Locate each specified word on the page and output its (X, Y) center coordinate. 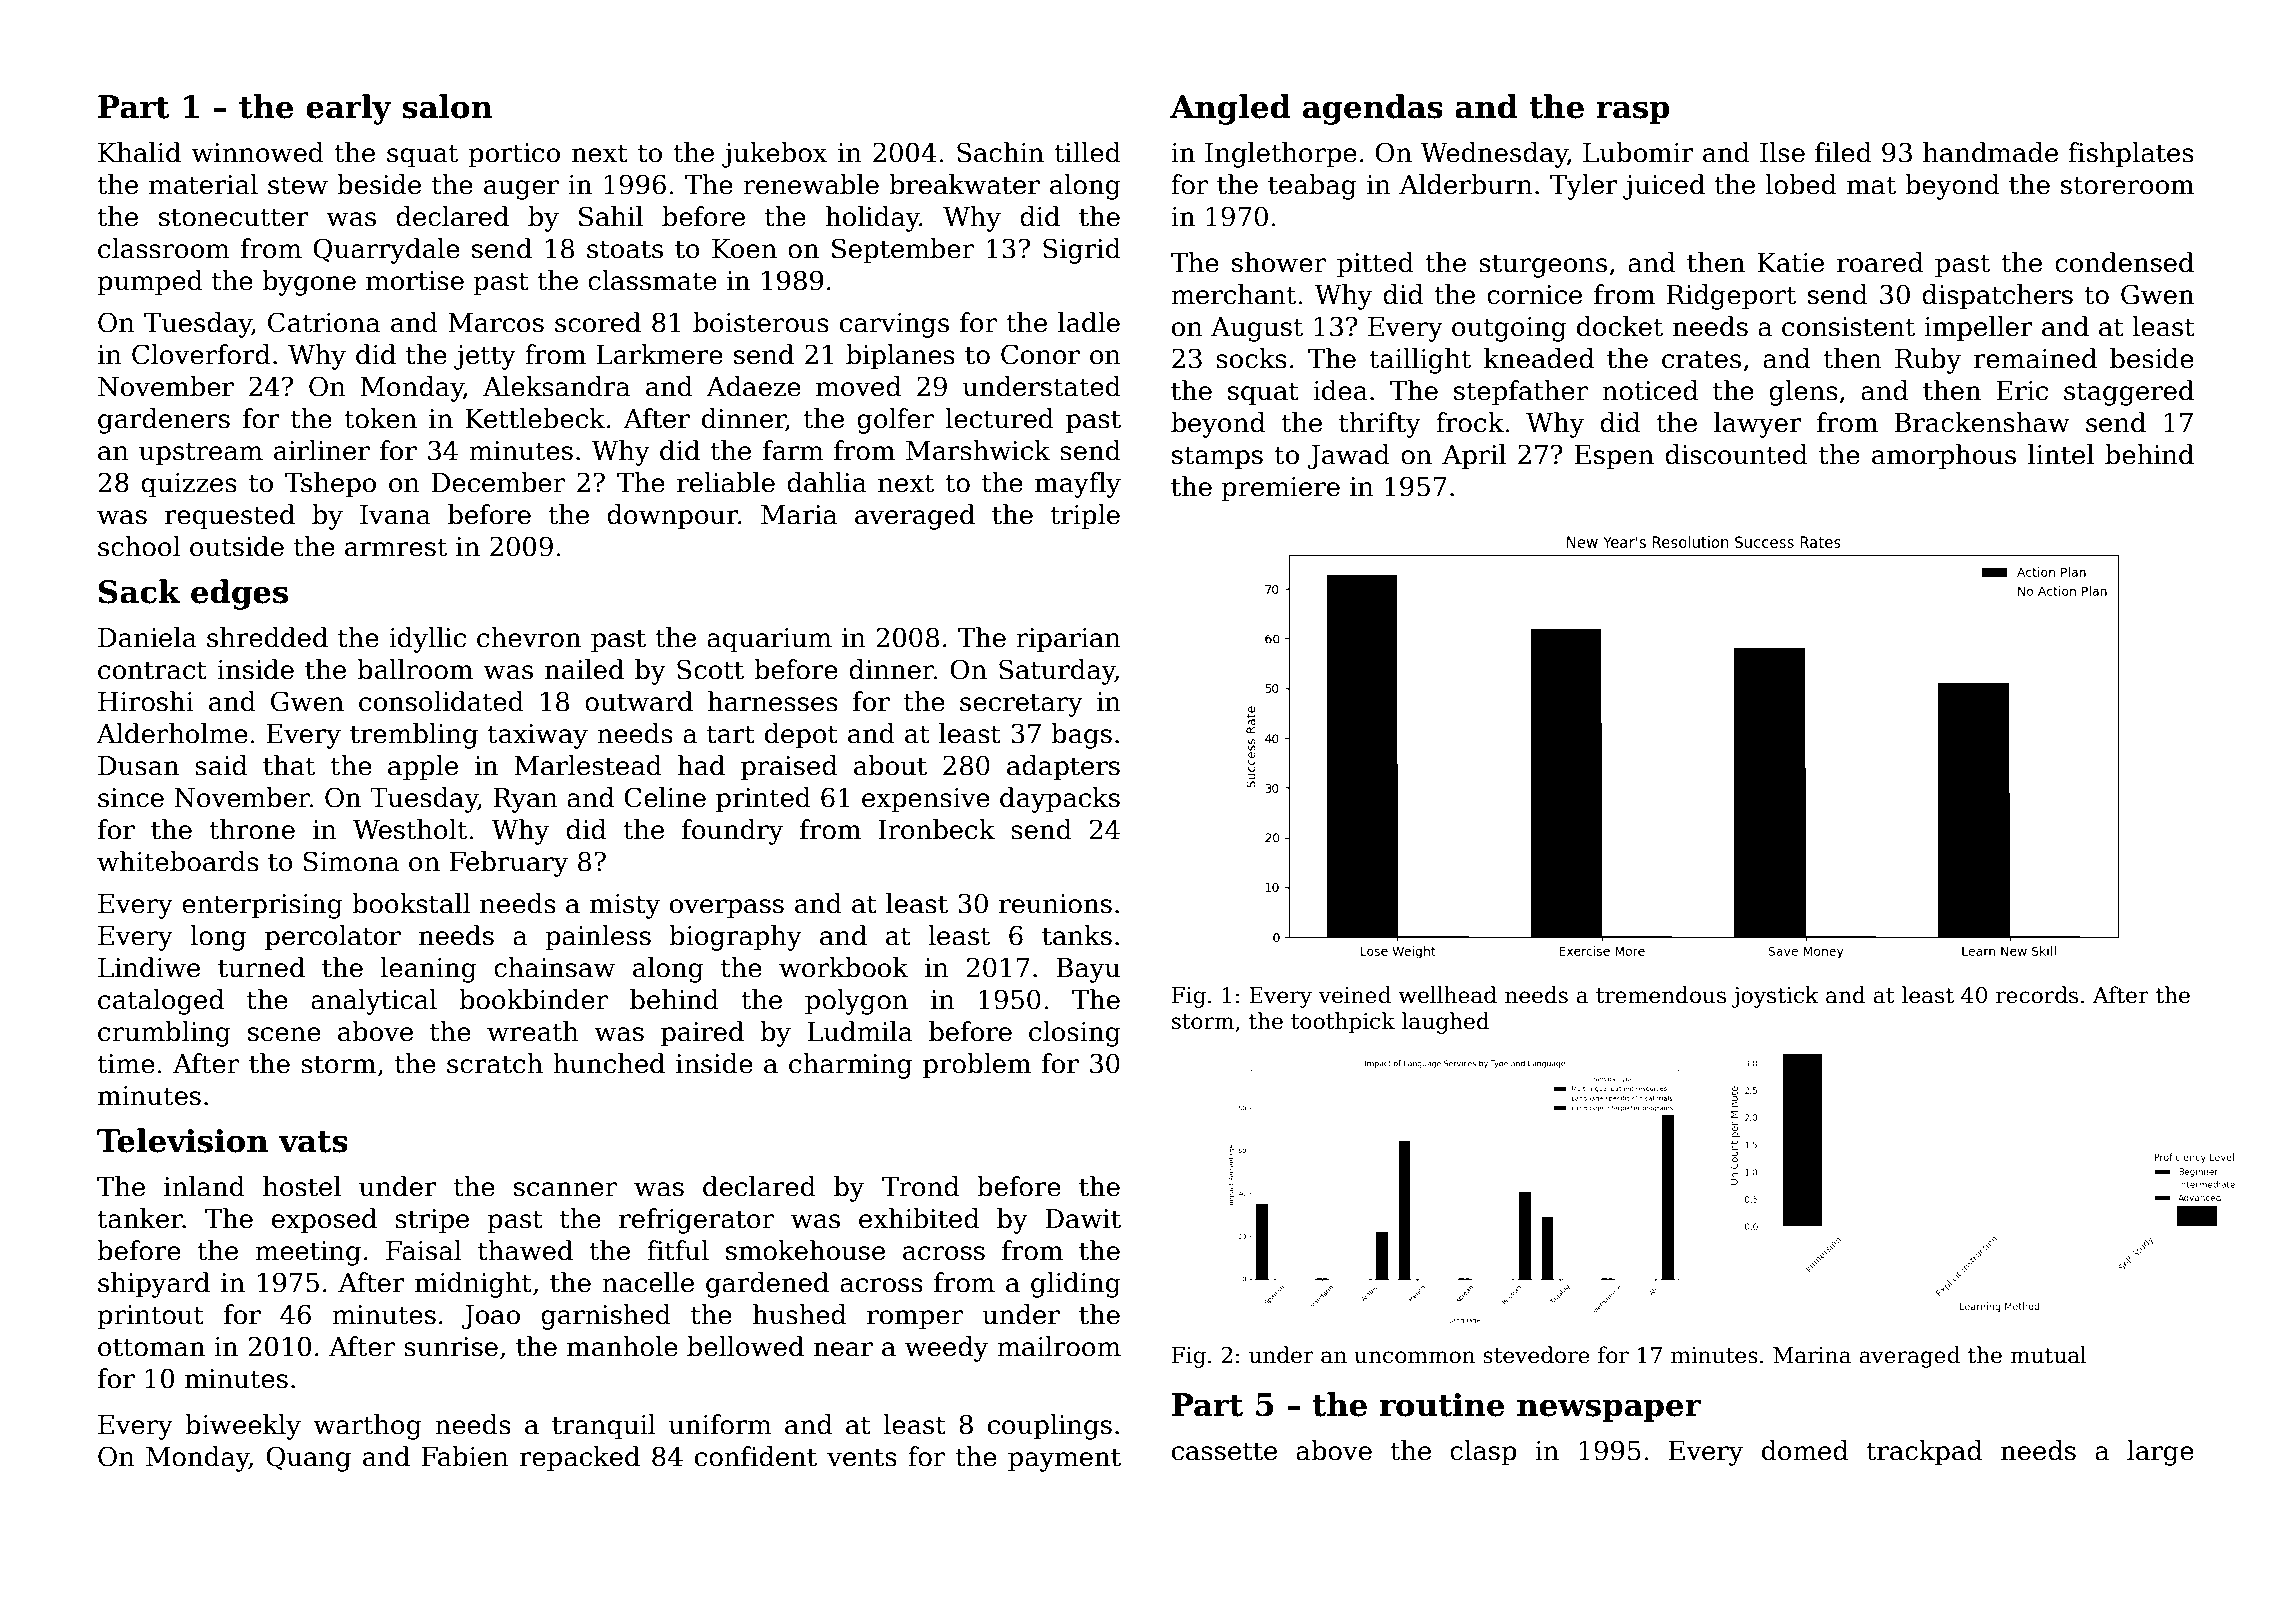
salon (447, 106)
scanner (565, 1189)
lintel (2061, 454)
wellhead (1447, 995)
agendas (1373, 109)
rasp (1633, 113)
